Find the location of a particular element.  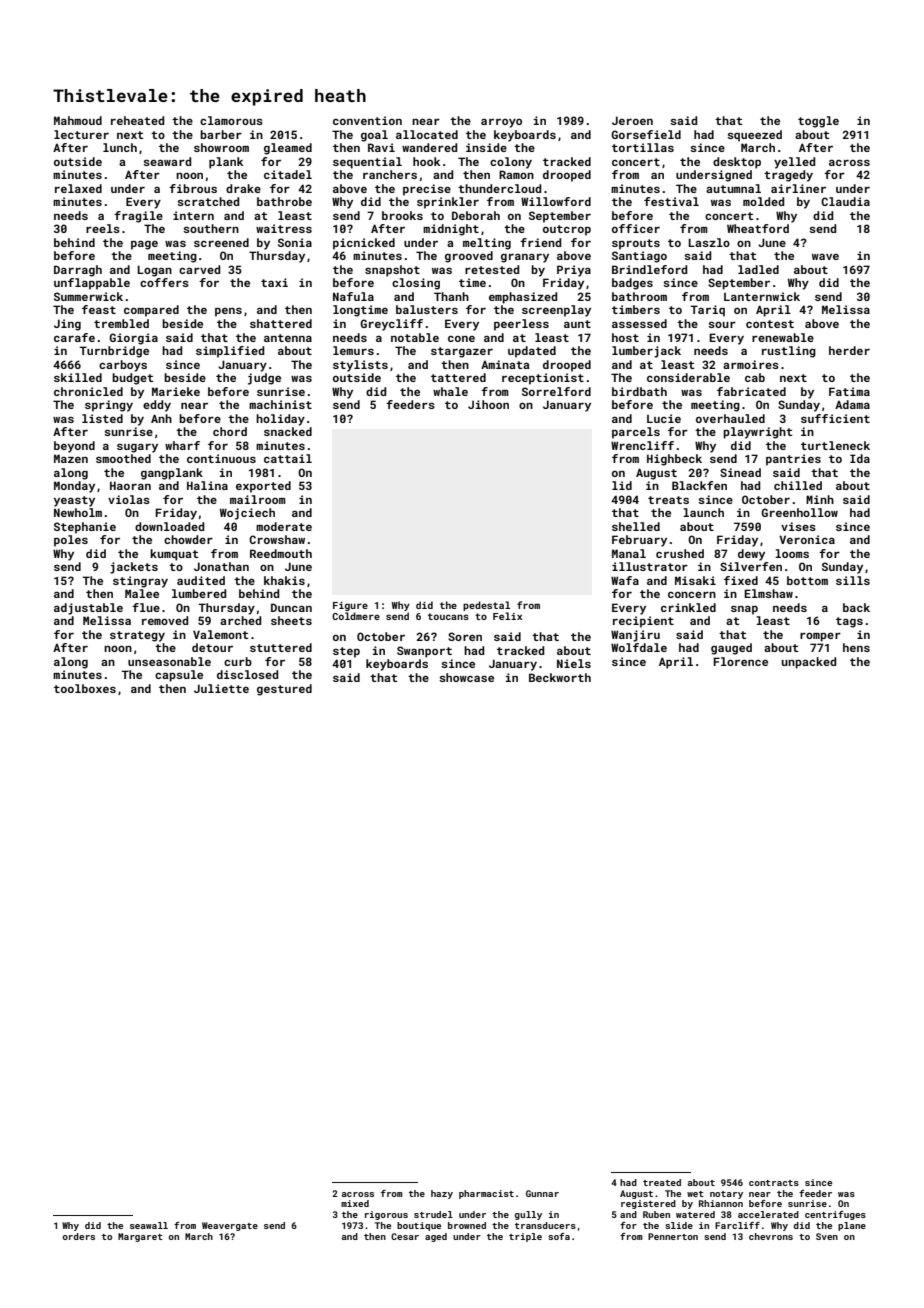

bathrobe is located at coordinates (284, 201).
